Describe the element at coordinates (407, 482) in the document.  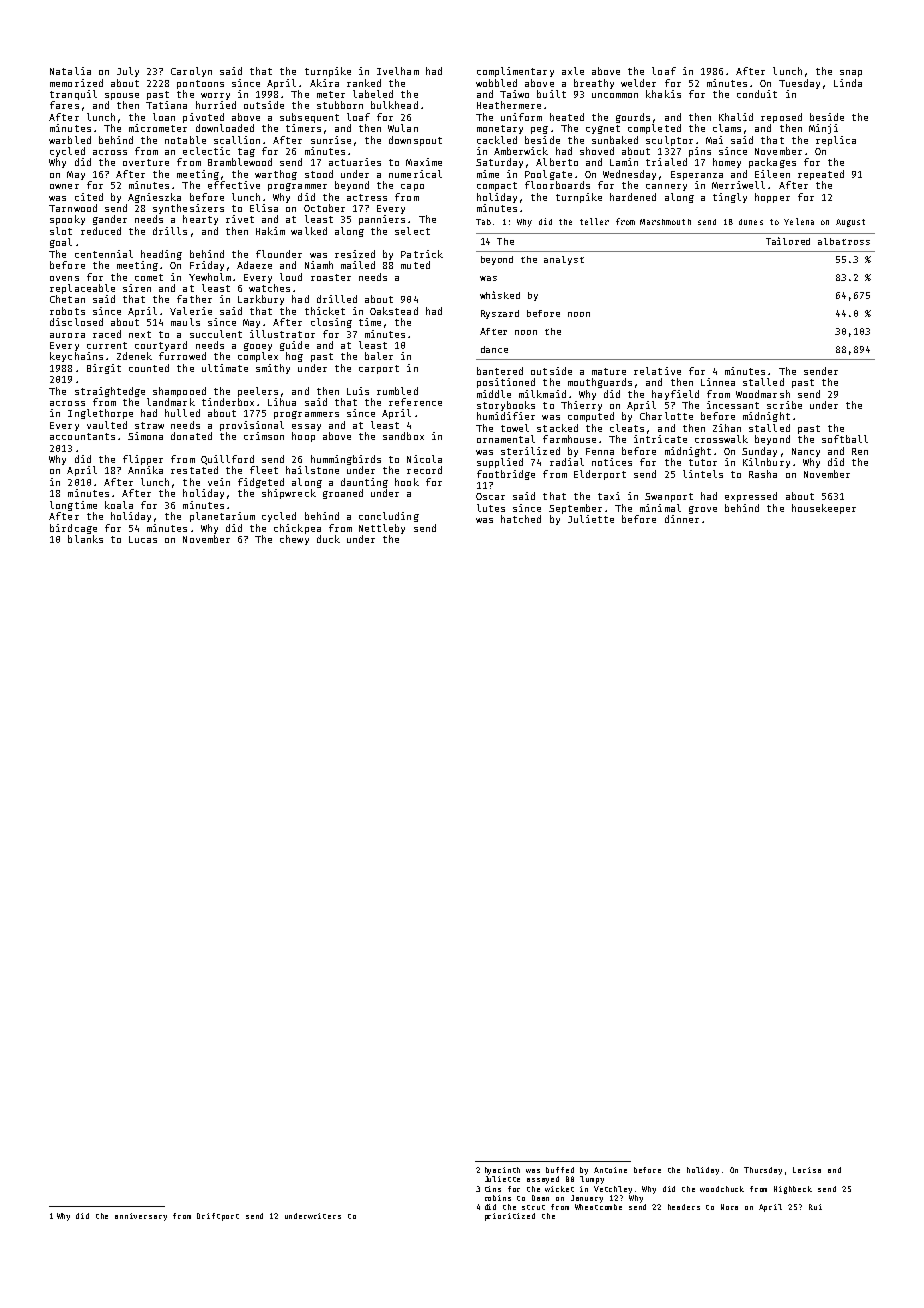
I see `hook` at that location.
